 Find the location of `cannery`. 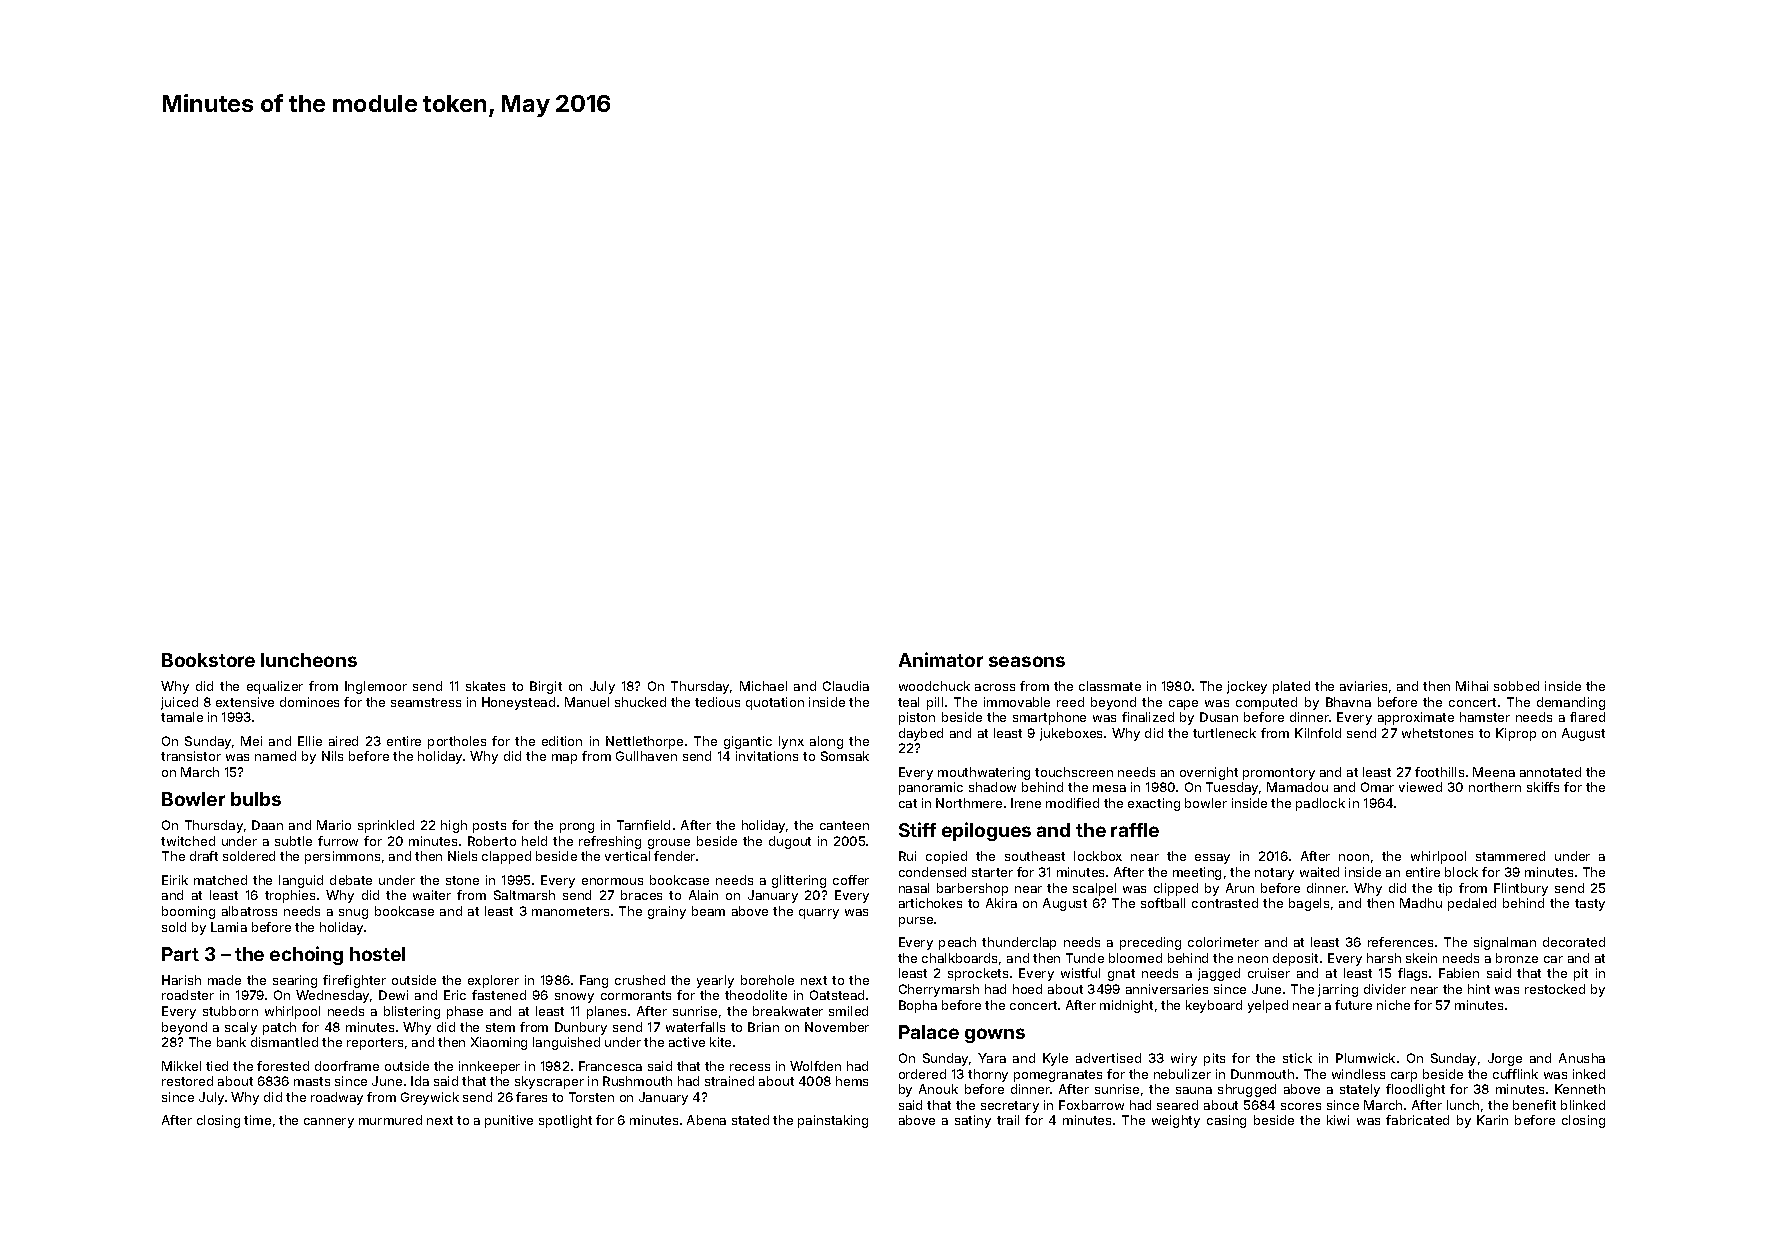

cannery is located at coordinates (329, 1123).
